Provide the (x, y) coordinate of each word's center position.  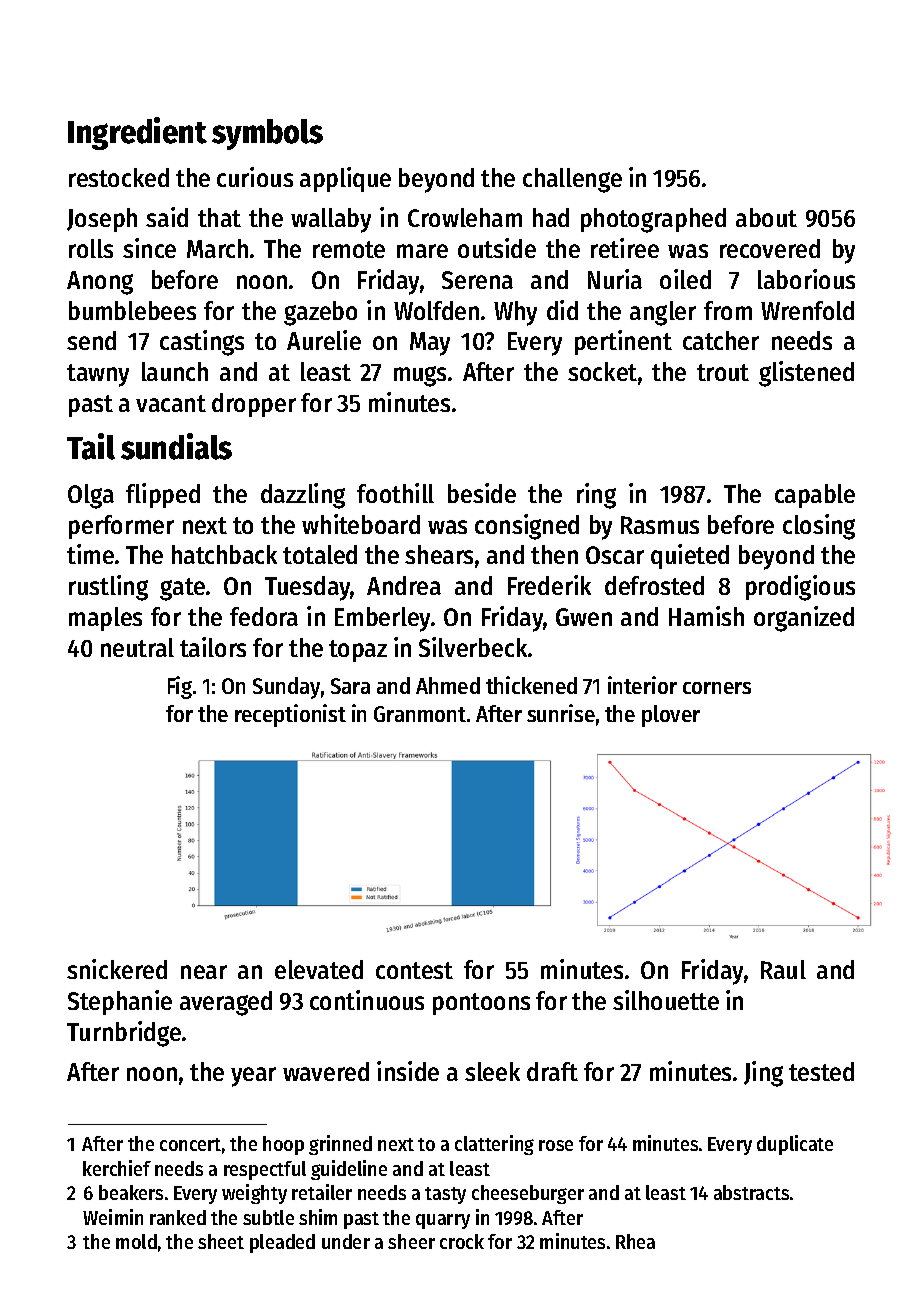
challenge (572, 180)
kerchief (117, 1168)
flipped (163, 495)
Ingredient (137, 133)
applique (345, 179)
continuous (367, 1000)
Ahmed (448, 685)
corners (717, 688)
